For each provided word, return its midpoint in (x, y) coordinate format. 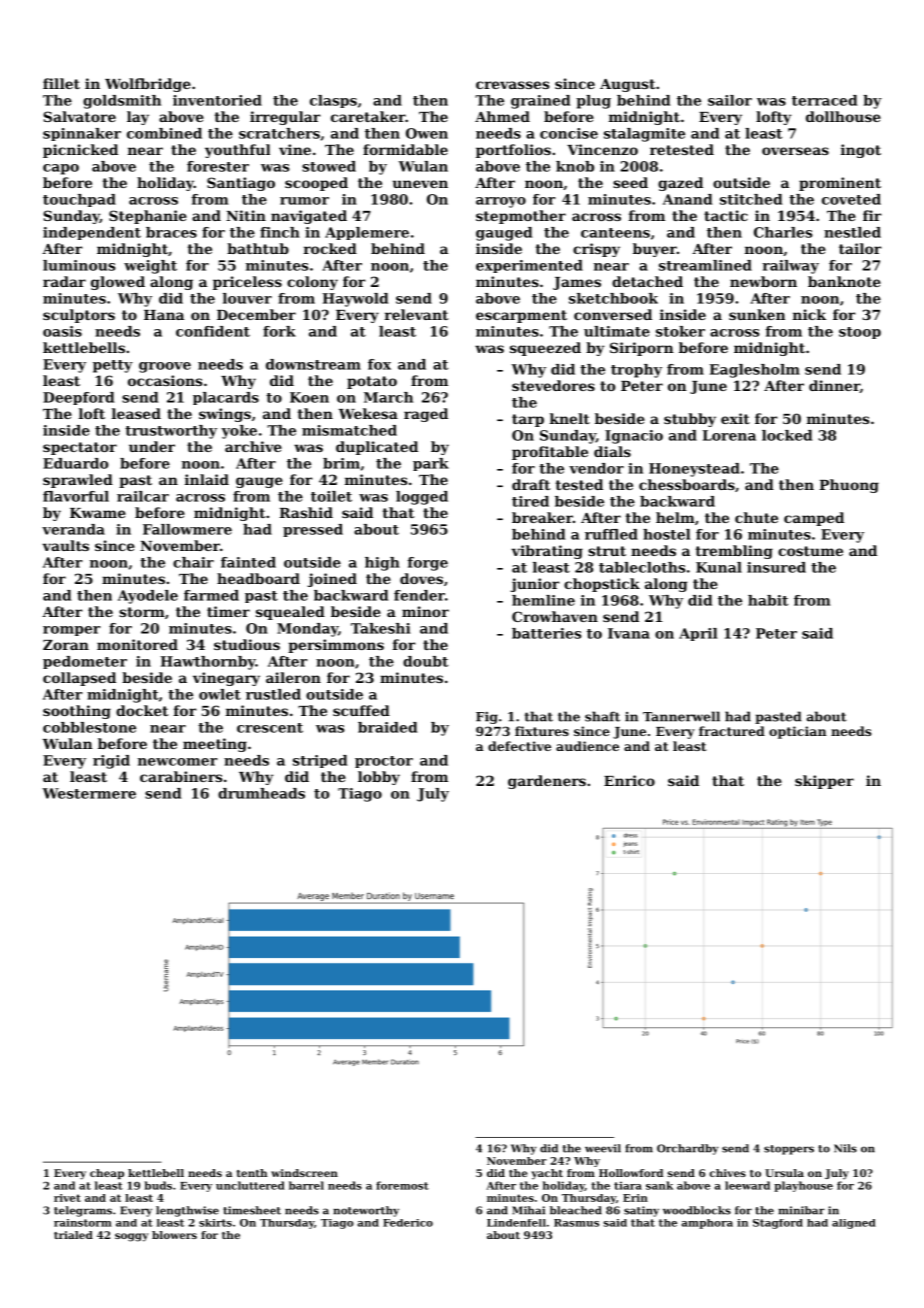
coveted (851, 199)
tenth (252, 1173)
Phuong (849, 486)
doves (421, 578)
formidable (405, 149)
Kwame (98, 513)
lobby (379, 778)
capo (61, 169)
